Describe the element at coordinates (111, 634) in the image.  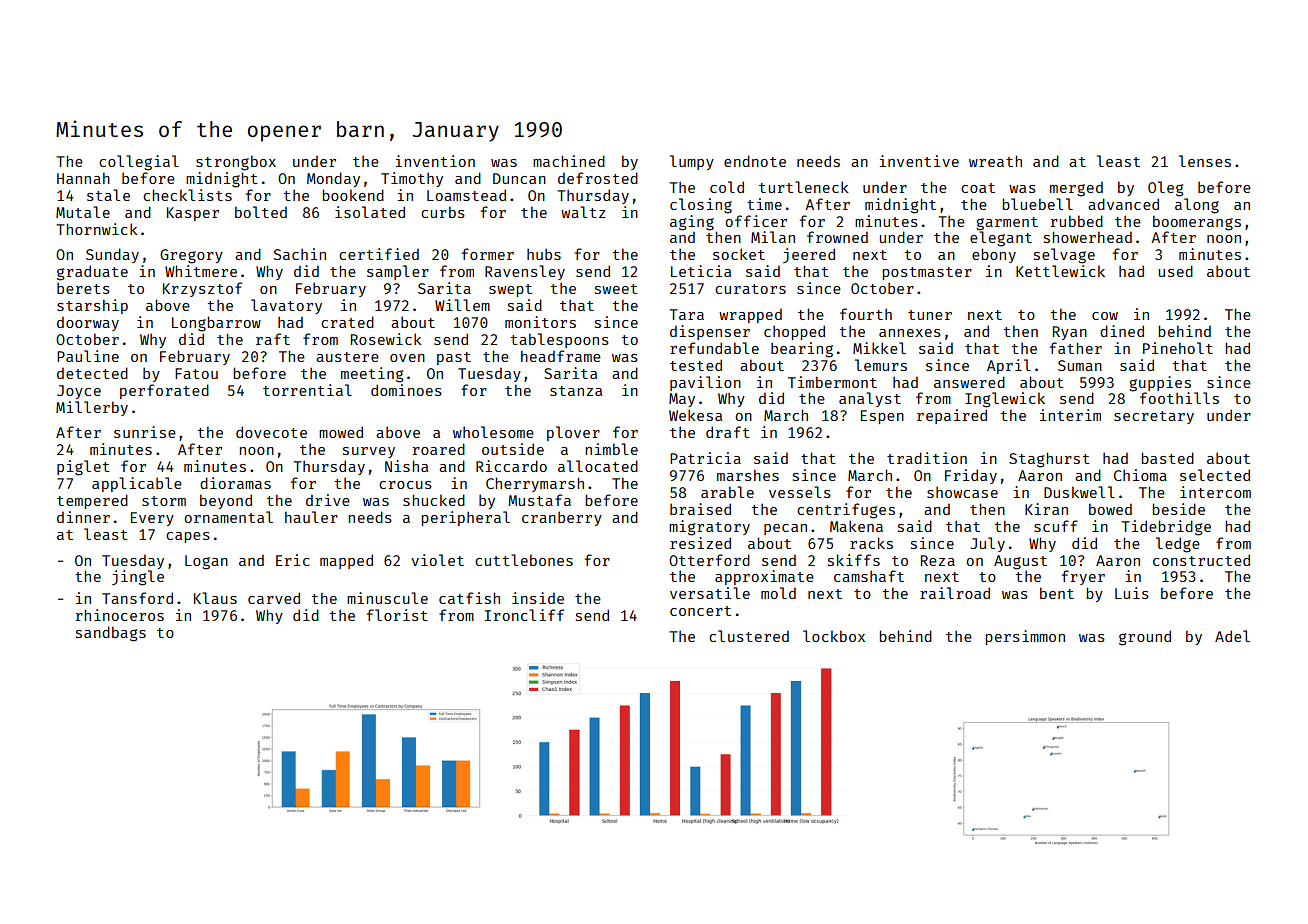
I see `sandbags` at that location.
